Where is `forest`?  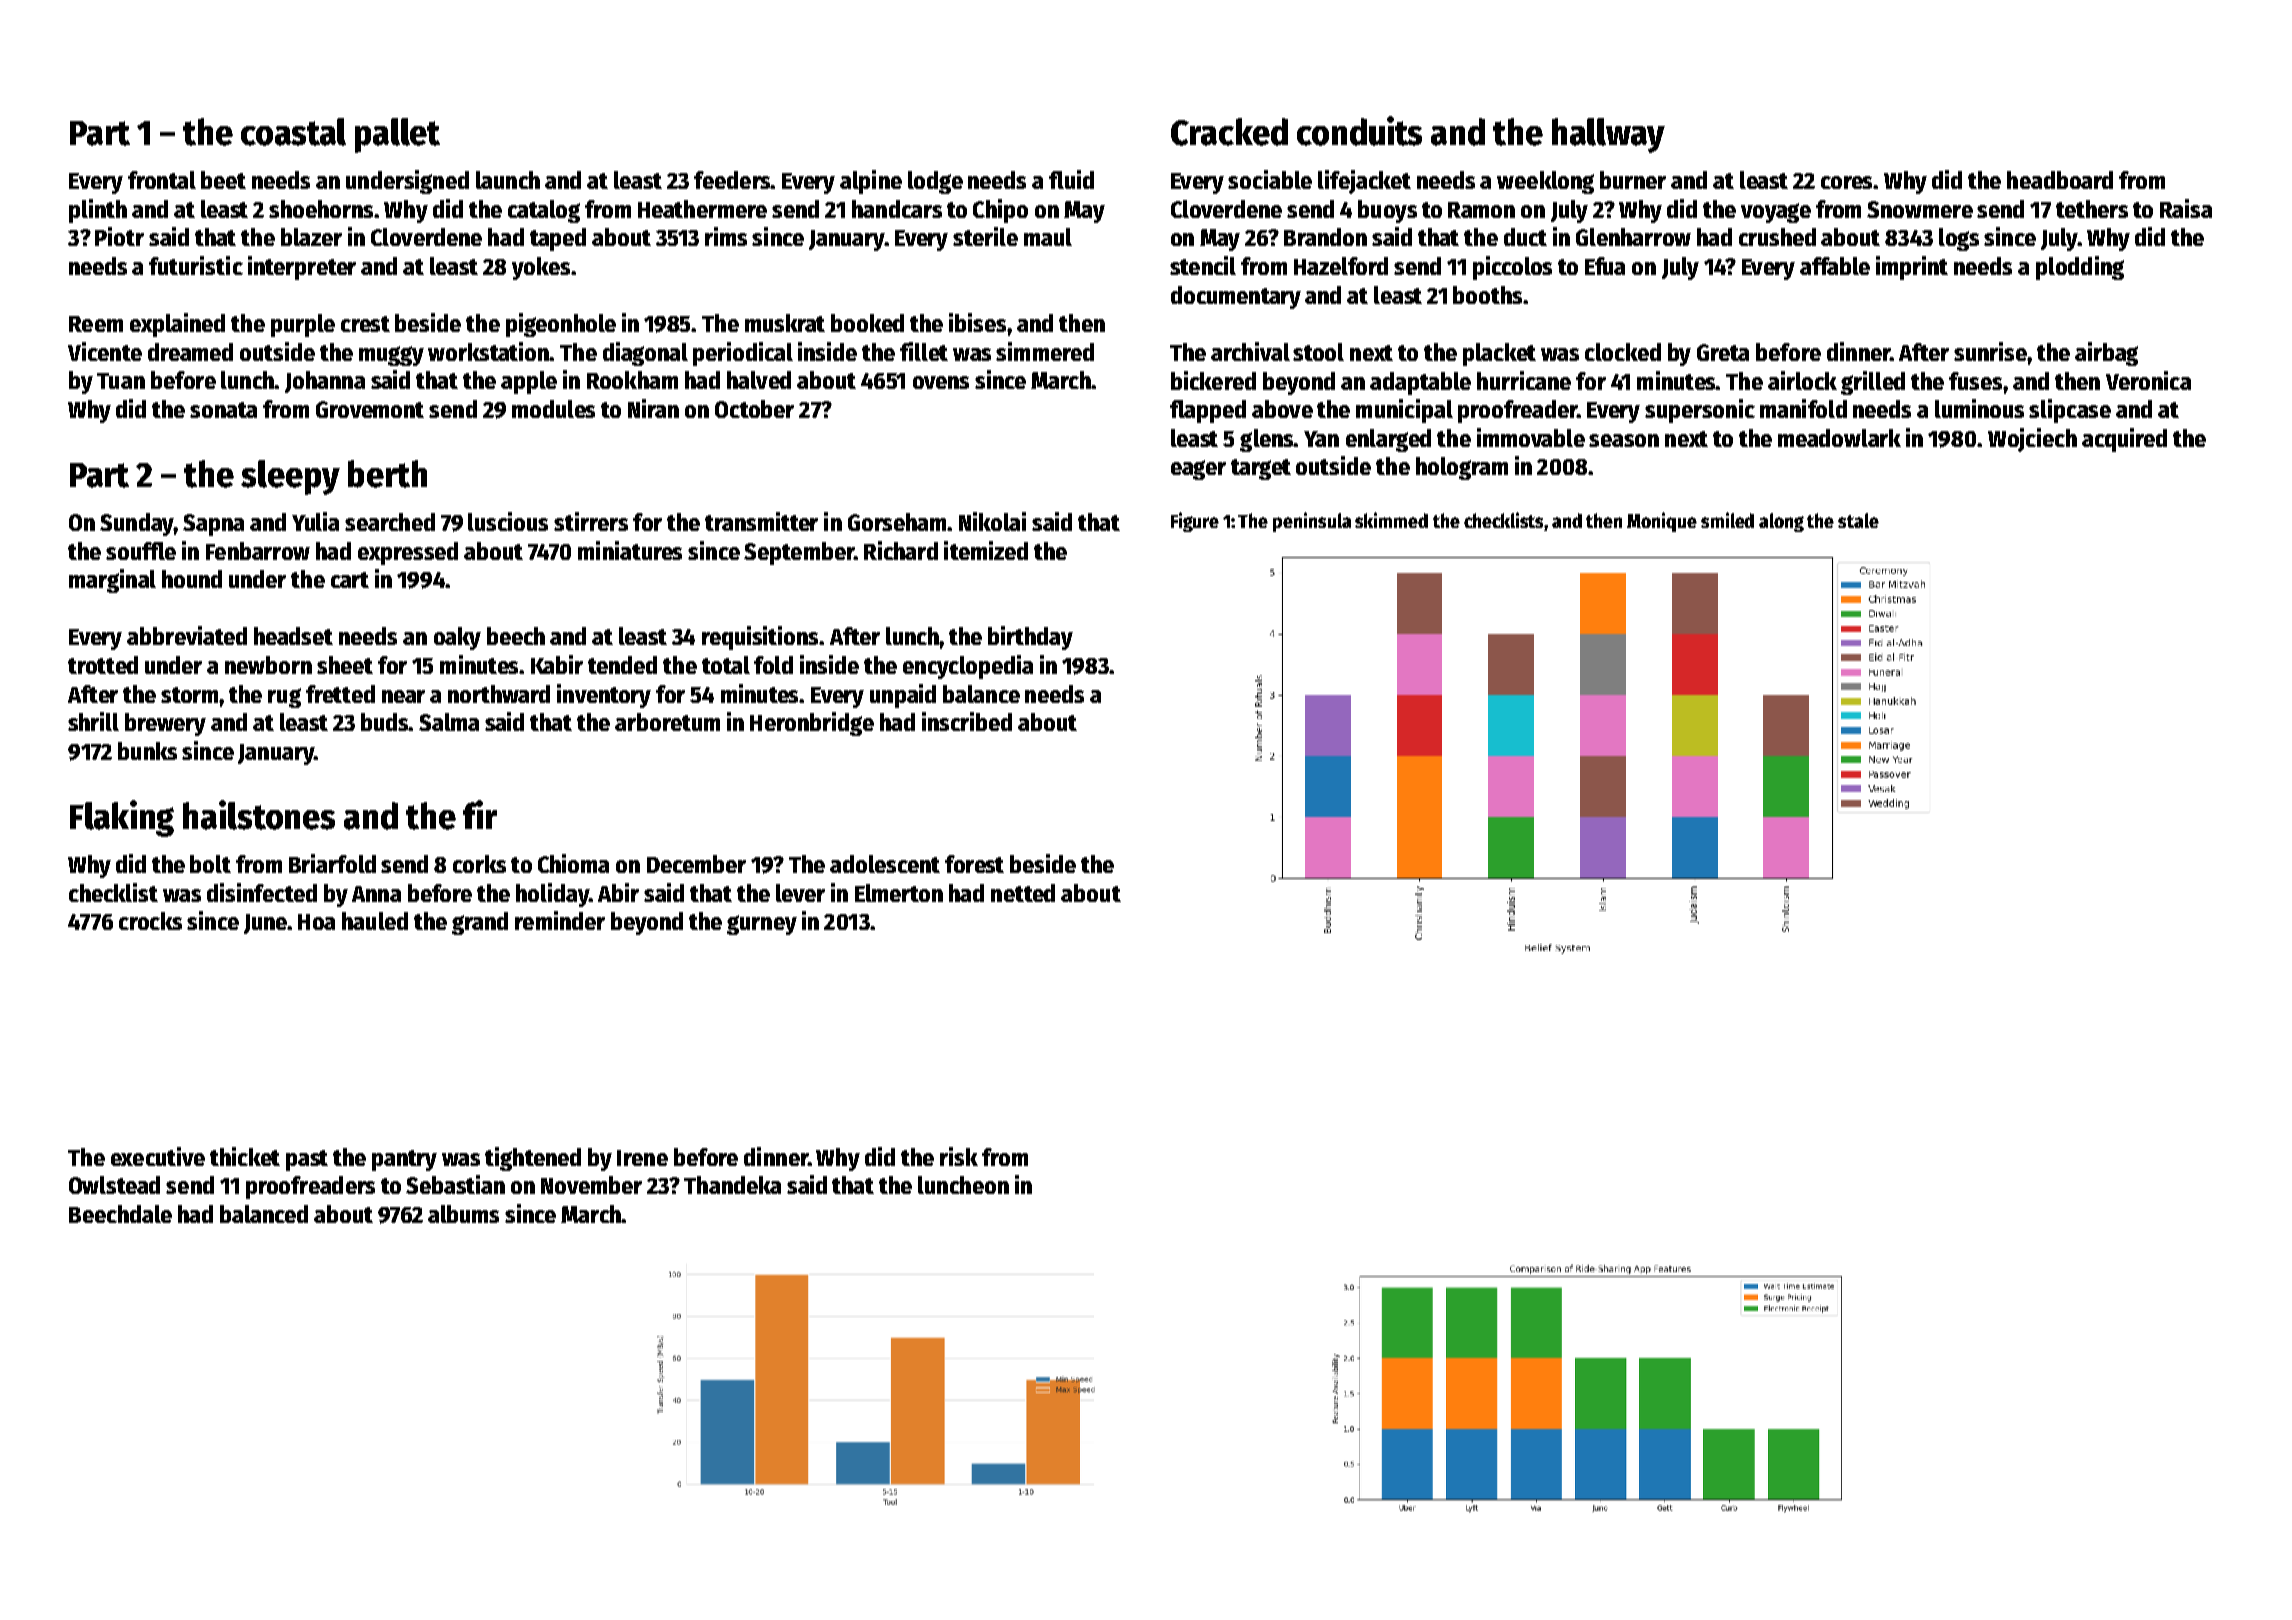
forest is located at coordinates (974, 864).
